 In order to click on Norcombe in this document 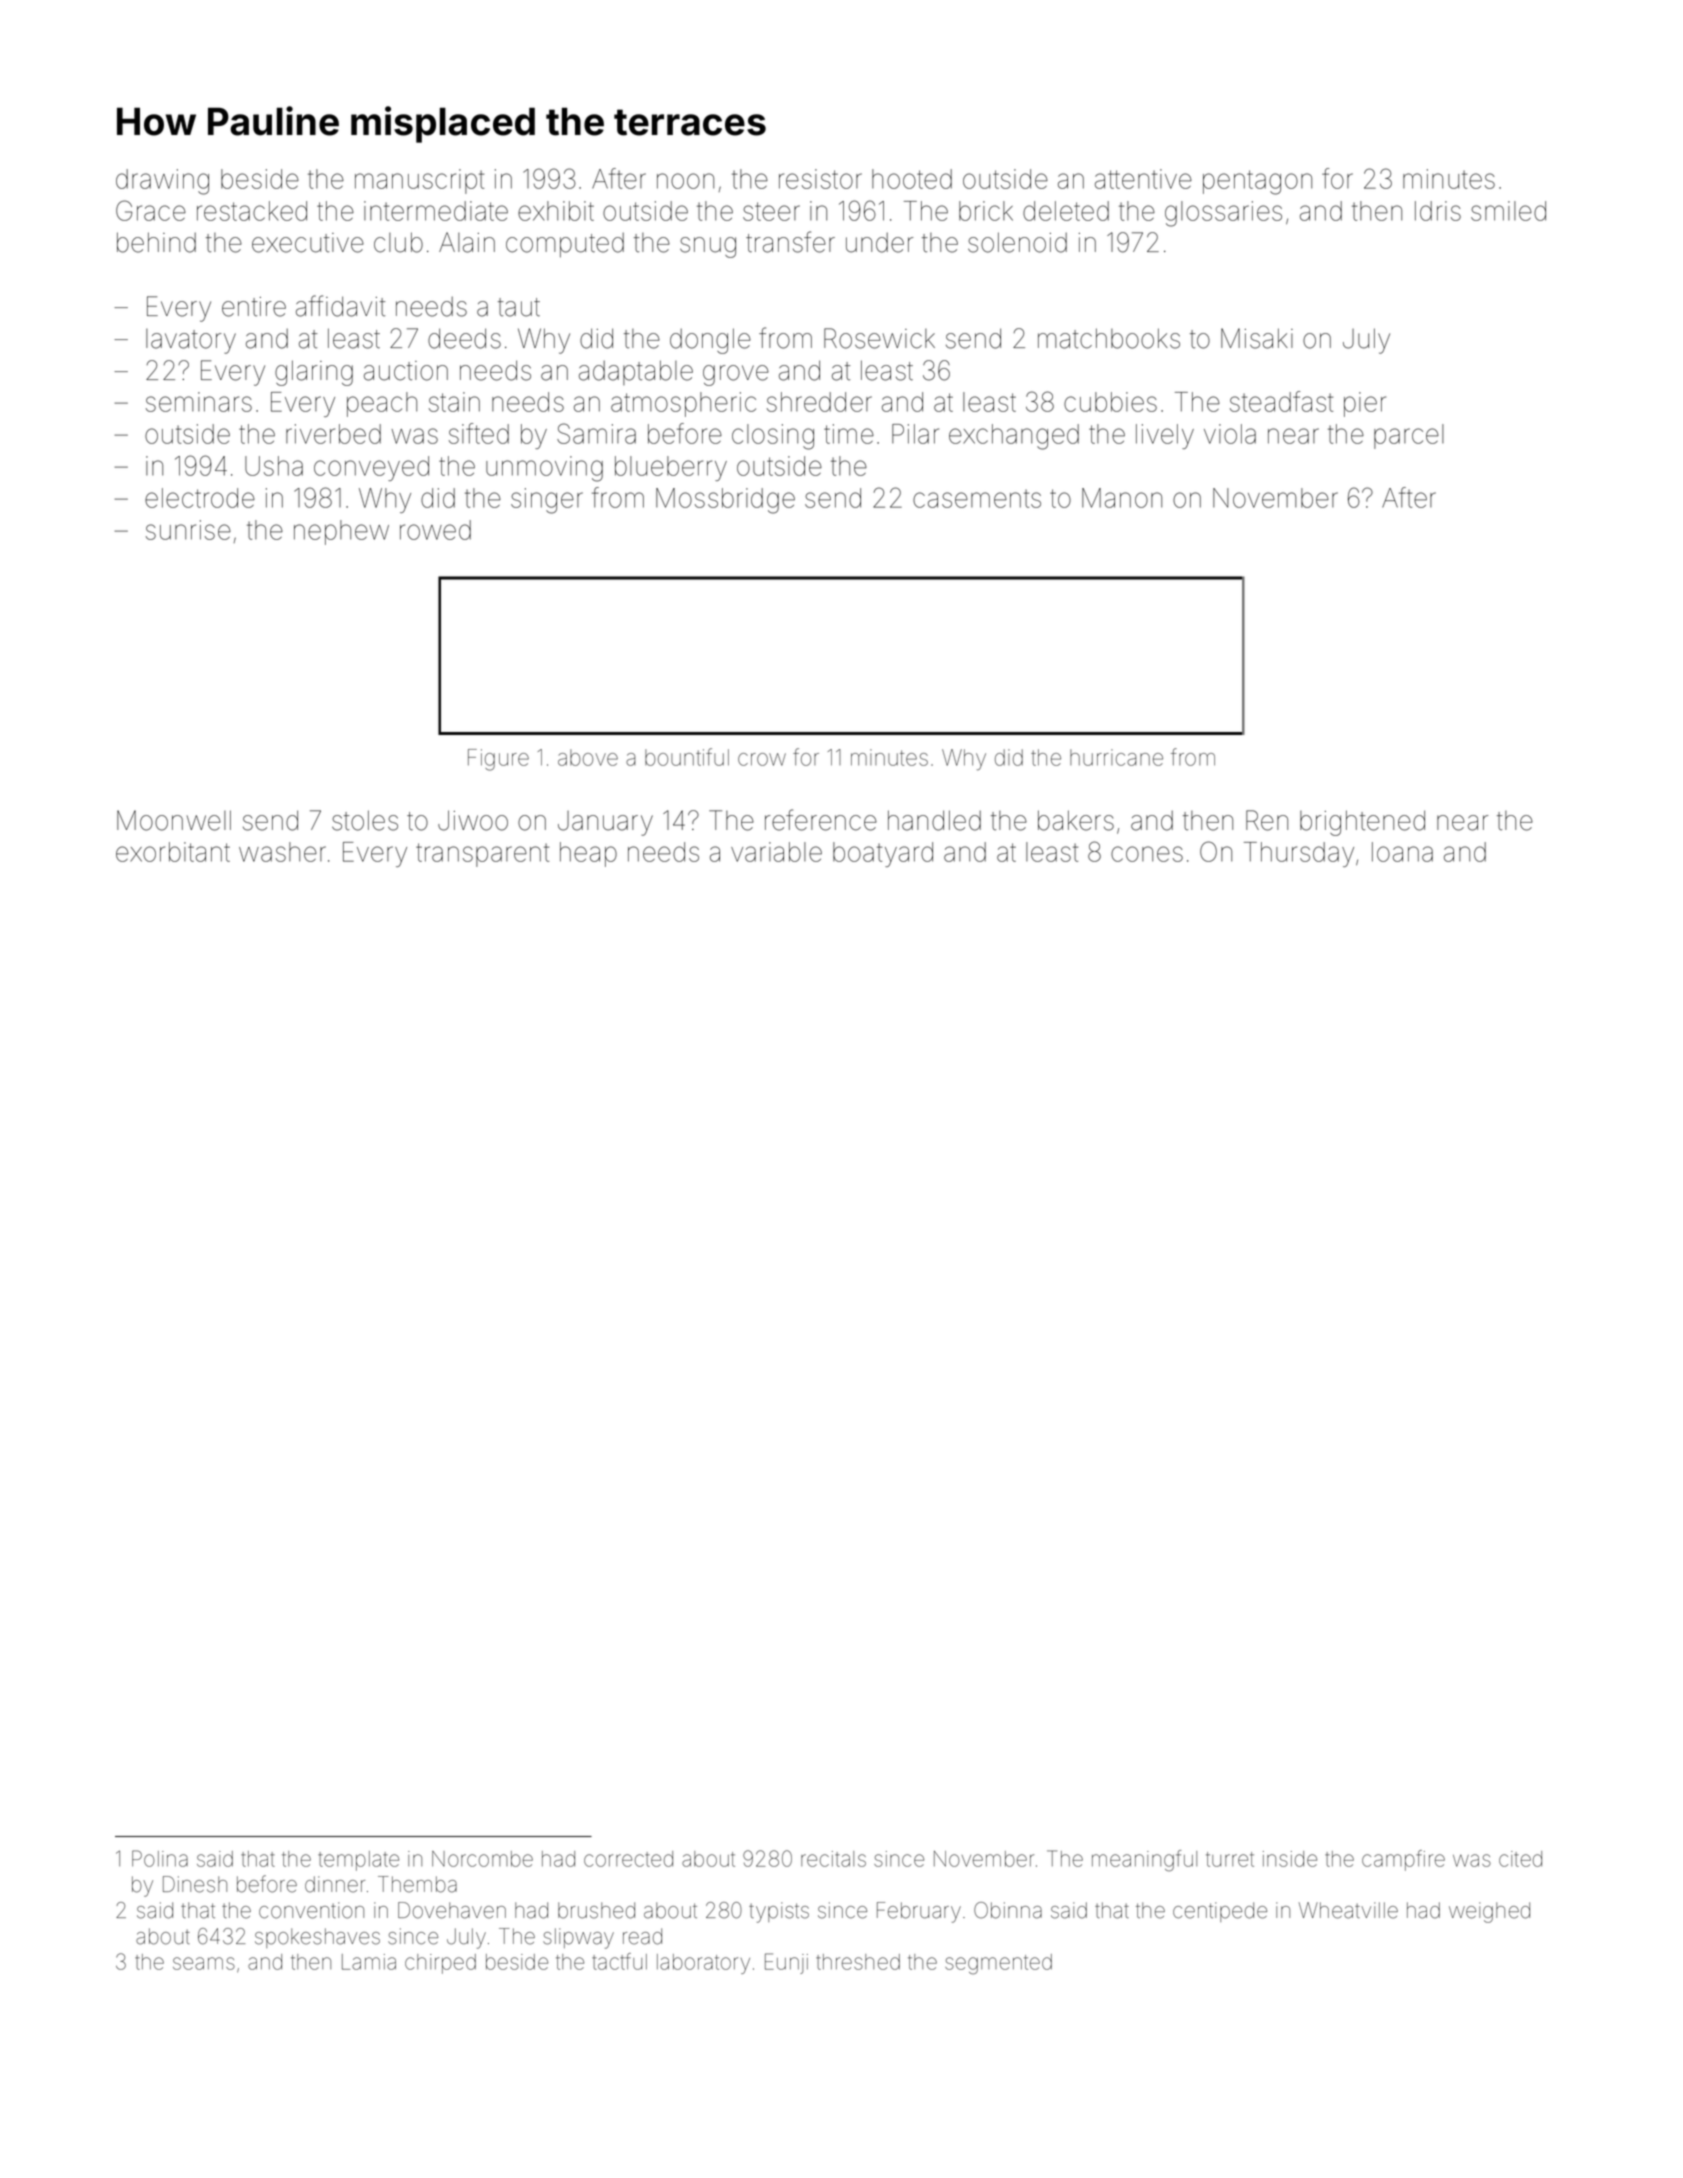, I will do `click(482, 1859)`.
